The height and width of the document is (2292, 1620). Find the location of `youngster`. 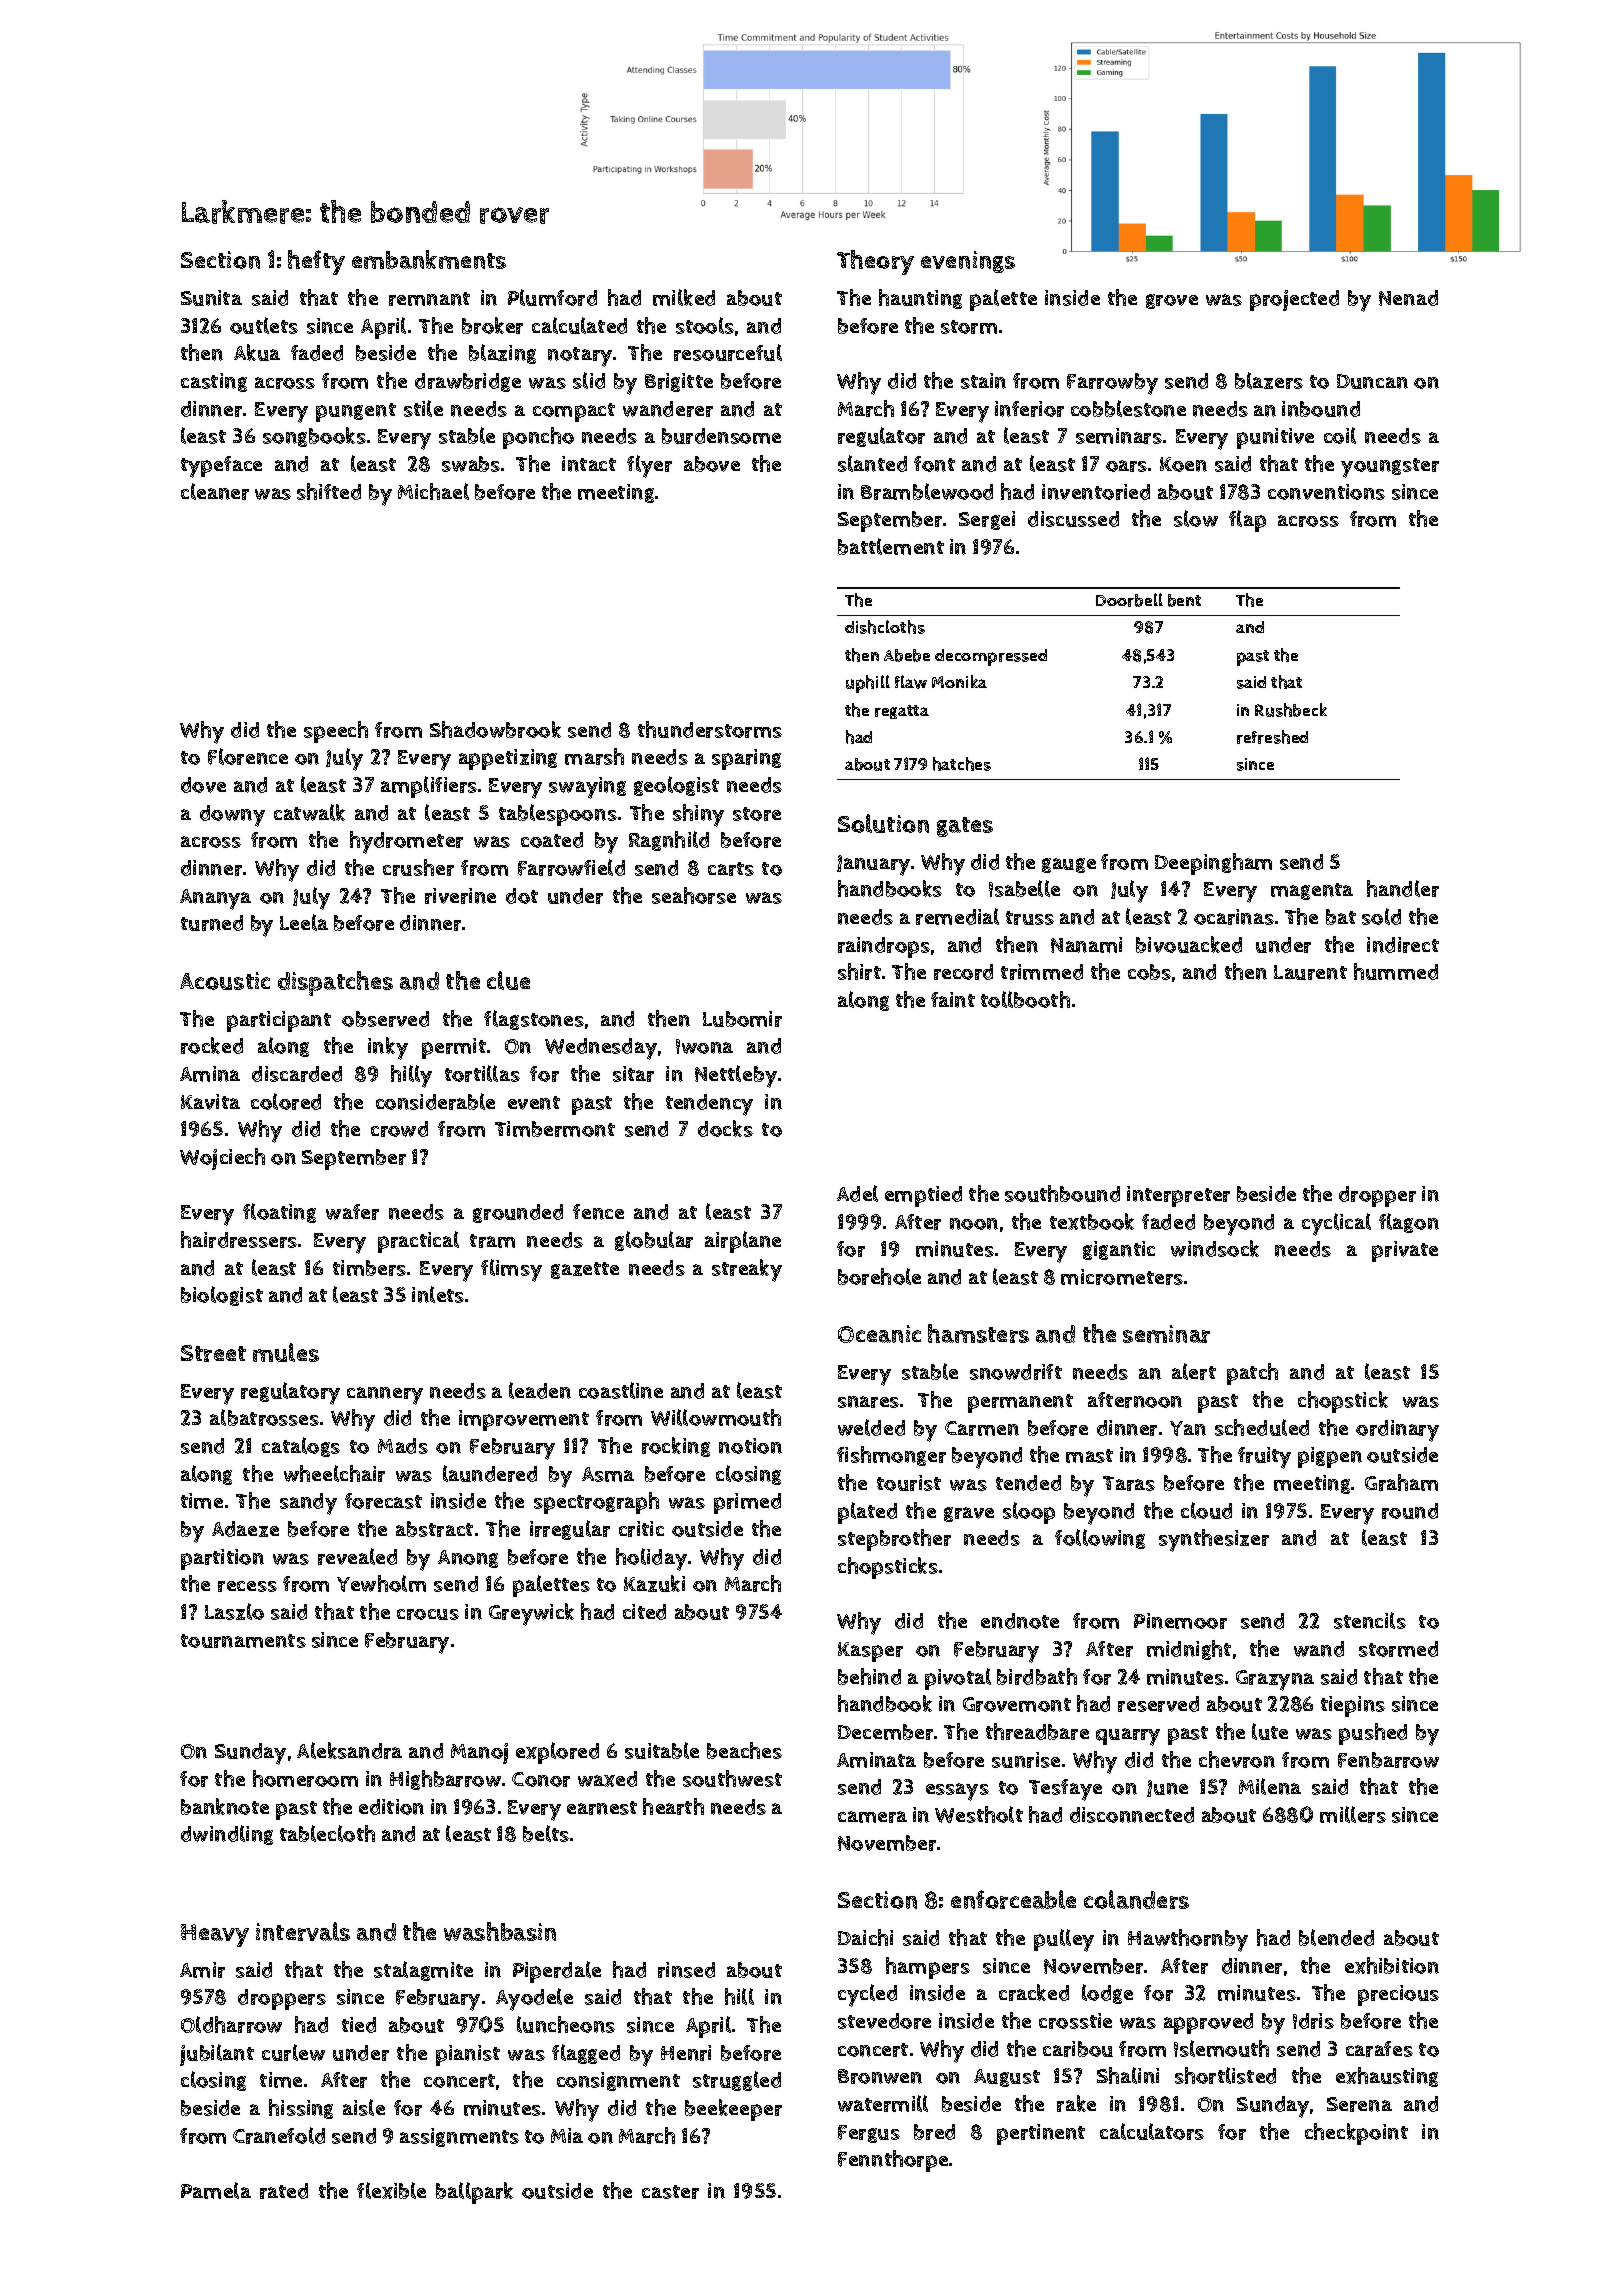

youngster is located at coordinates (1390, 468).
